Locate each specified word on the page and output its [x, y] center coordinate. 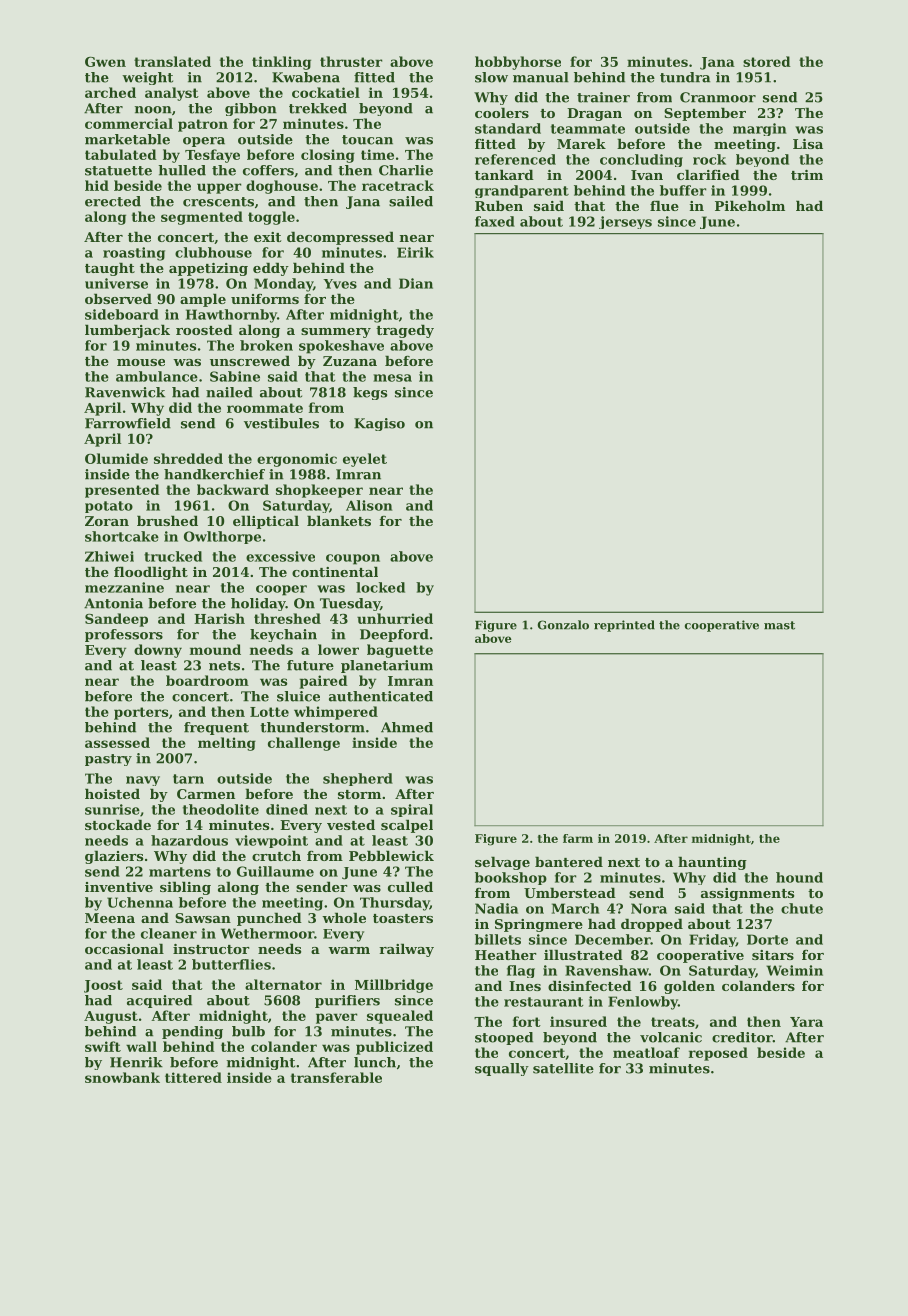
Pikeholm [750, 206]
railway [406, 950]
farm [578, 838]
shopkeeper [319, 491]
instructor [211, 949]
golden [689, 987]
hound [799, 877]
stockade [118, 825]
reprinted [624, 626]
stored [767, 61]
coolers [502, 113]
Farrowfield [128, 423]
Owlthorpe [222, 537]
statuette [118, 171]
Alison [369, 505]
